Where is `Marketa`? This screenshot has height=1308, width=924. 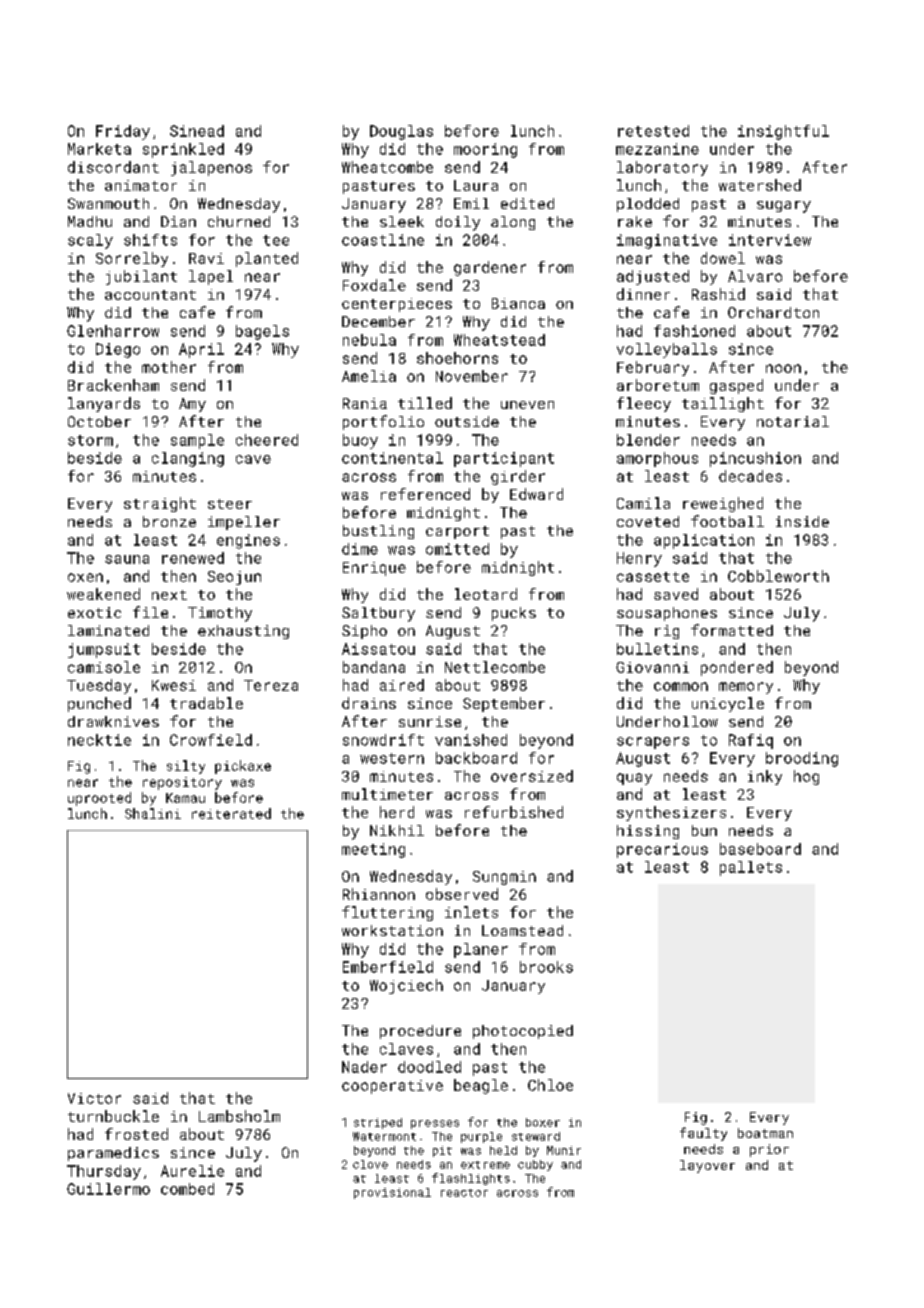 Marketa is located at coordinates (99, 149).
